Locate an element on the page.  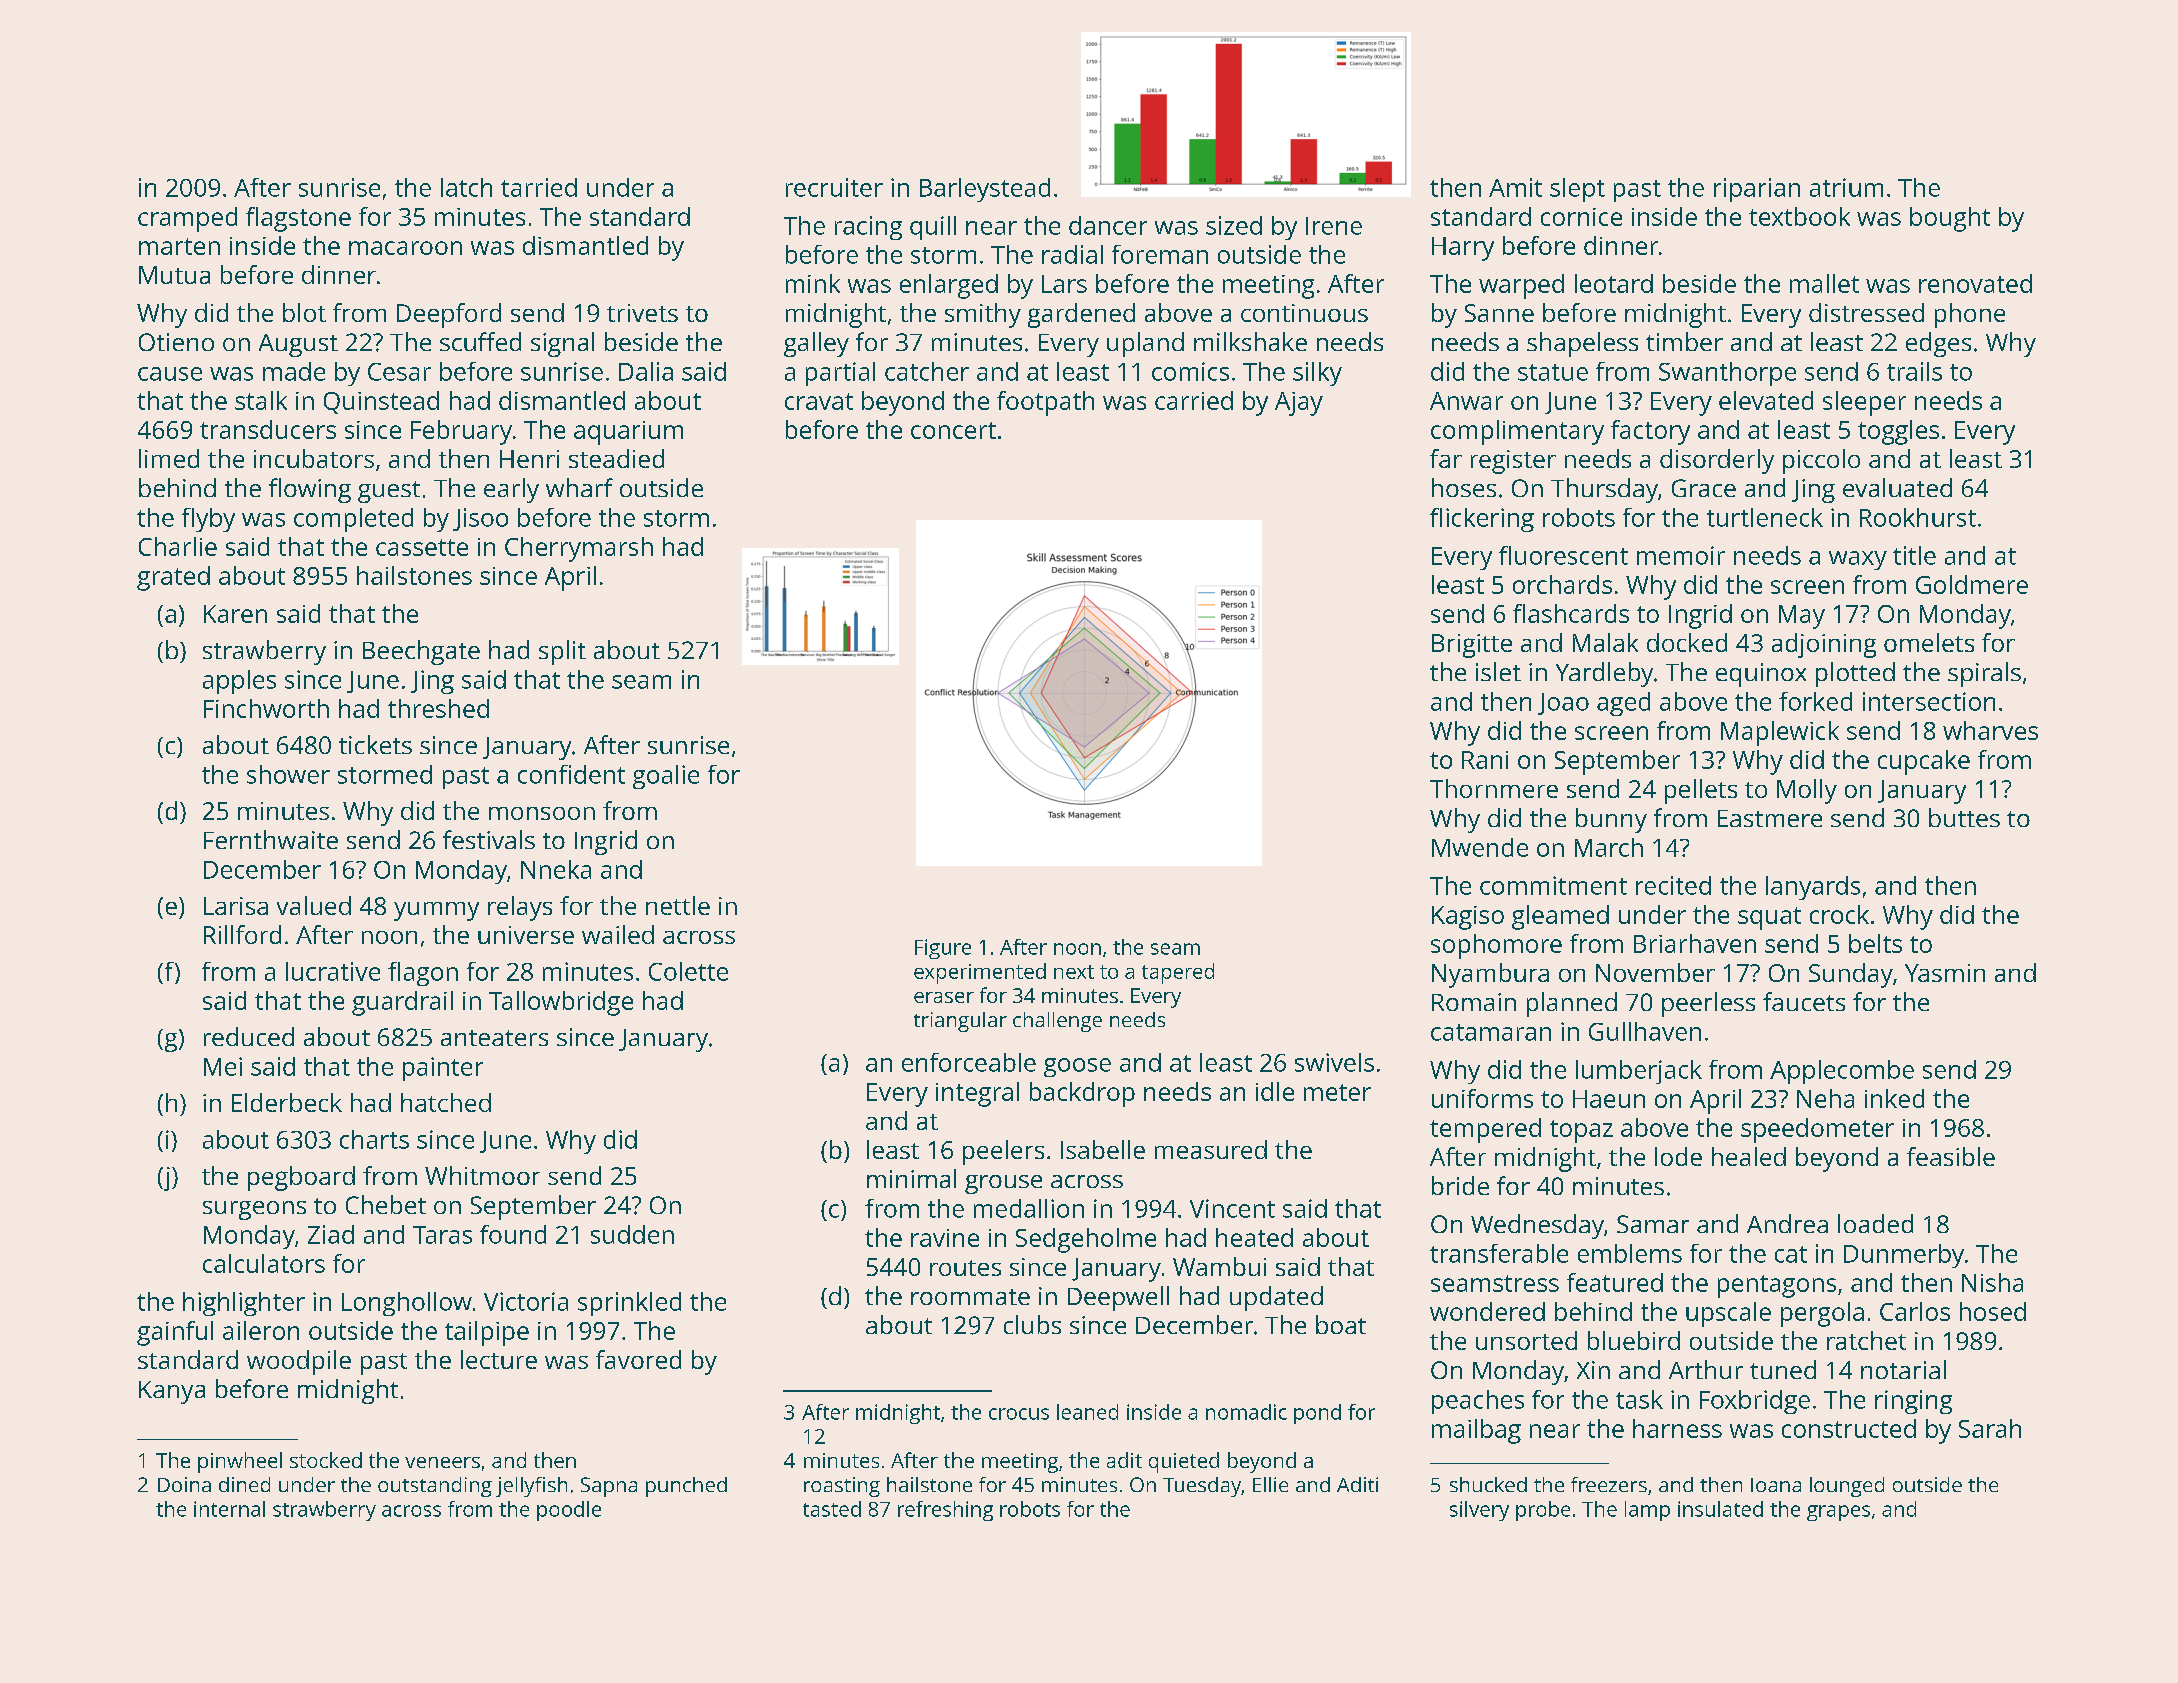
roasting is located at coordinates (842, 1487).
